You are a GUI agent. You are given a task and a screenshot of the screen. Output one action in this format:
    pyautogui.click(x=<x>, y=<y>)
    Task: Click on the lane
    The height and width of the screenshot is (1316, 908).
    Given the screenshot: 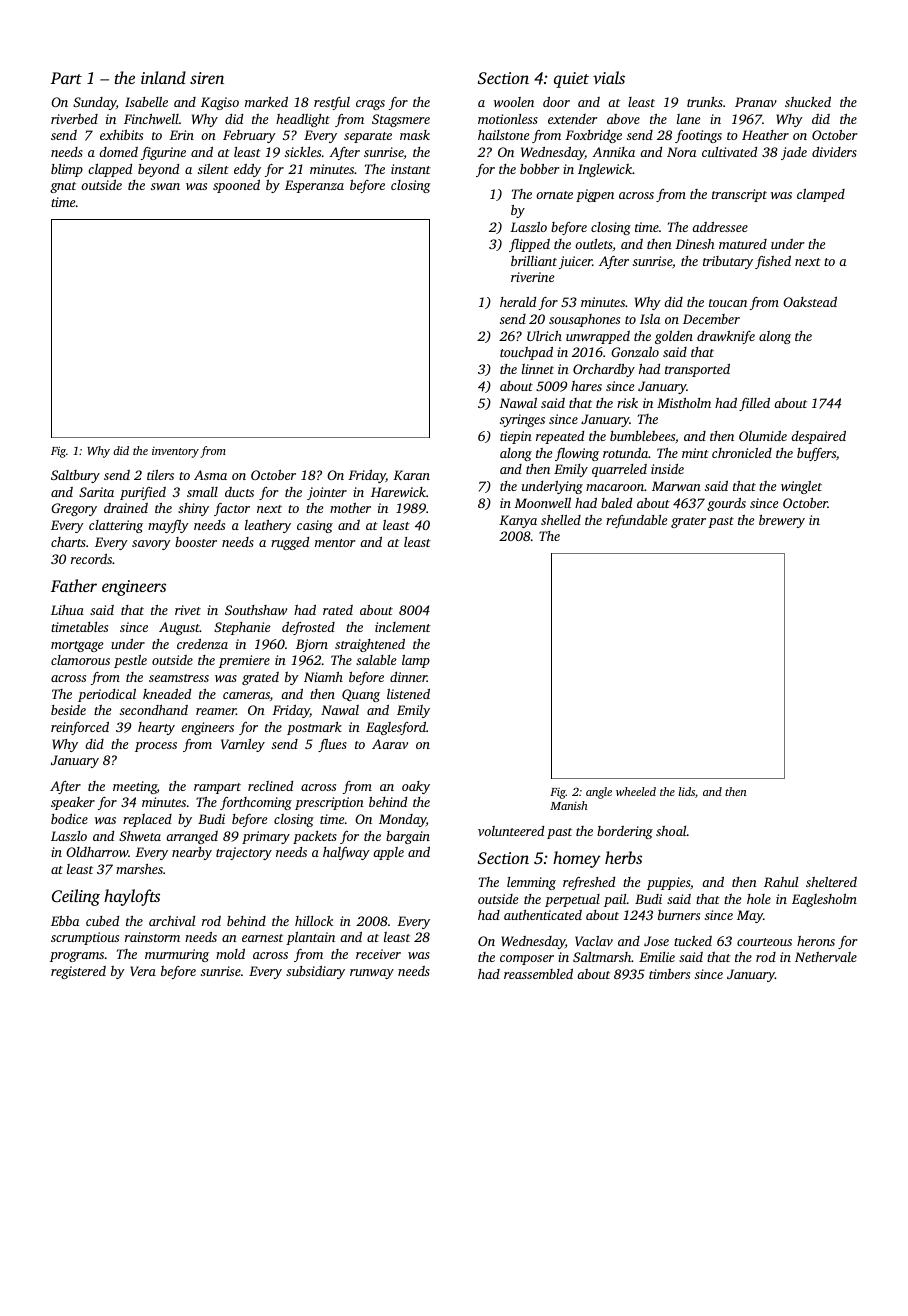 What is the action you would take?
    pyautogui.click(x=688, y=119)
